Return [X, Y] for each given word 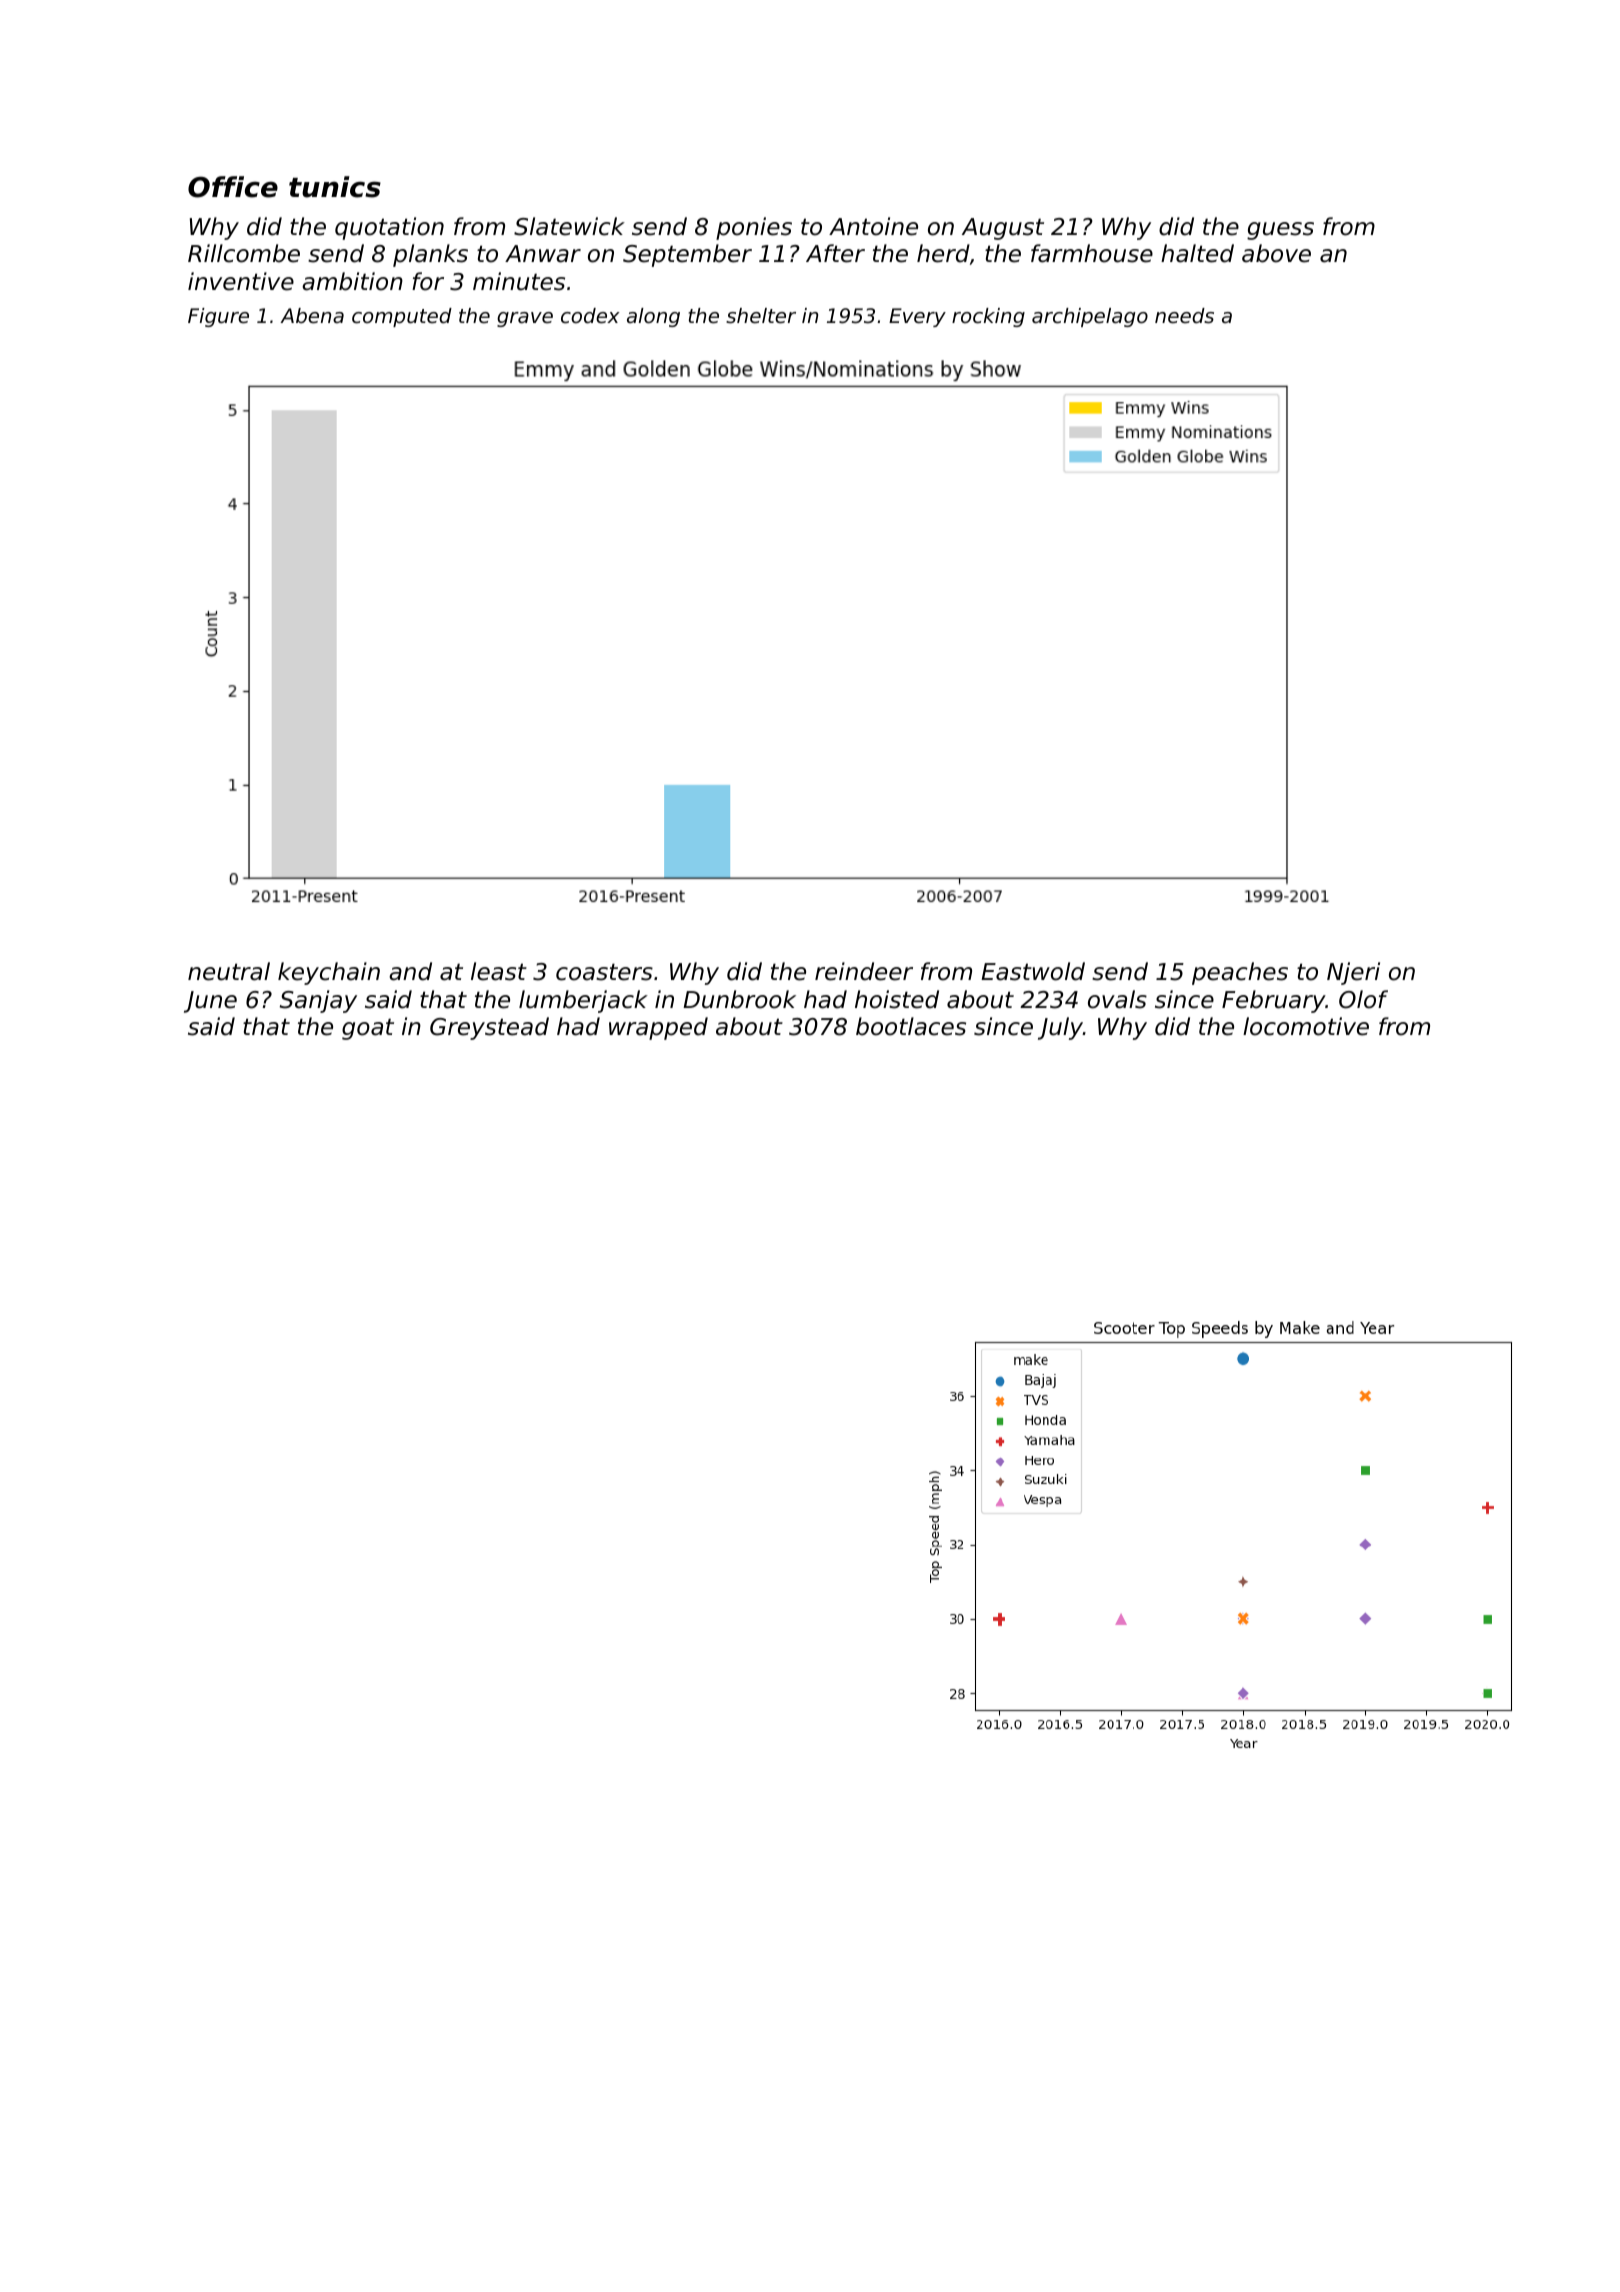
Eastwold [1033, 971]
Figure [218, 317]
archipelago [1090, 317]
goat [368, 1029]
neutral [229, 971]
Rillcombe [244, 253]
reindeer [864, 971]
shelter [761, 316]
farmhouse [1092, 253]
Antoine [873, 226]
